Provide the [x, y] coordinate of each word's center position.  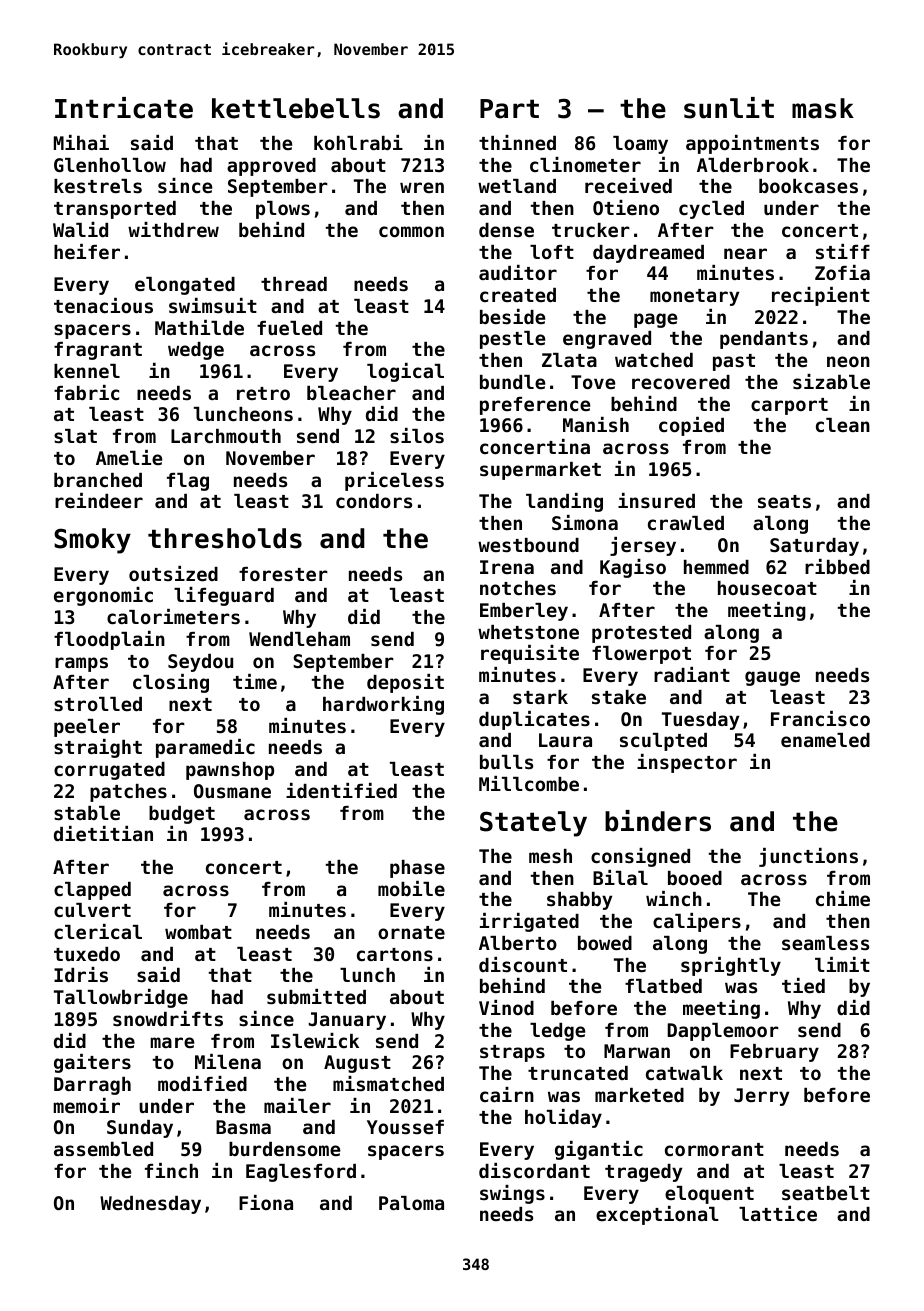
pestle [512, 340]
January [347, 1021]
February [774, 1053]
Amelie [129, 457]
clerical [98, 931]
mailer [297, 1105]
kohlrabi [358, 142]
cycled [711, 210]
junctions [808, 857]
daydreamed [648, 254]
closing [171, 683]
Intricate [124, 108]
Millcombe [529, 783]
